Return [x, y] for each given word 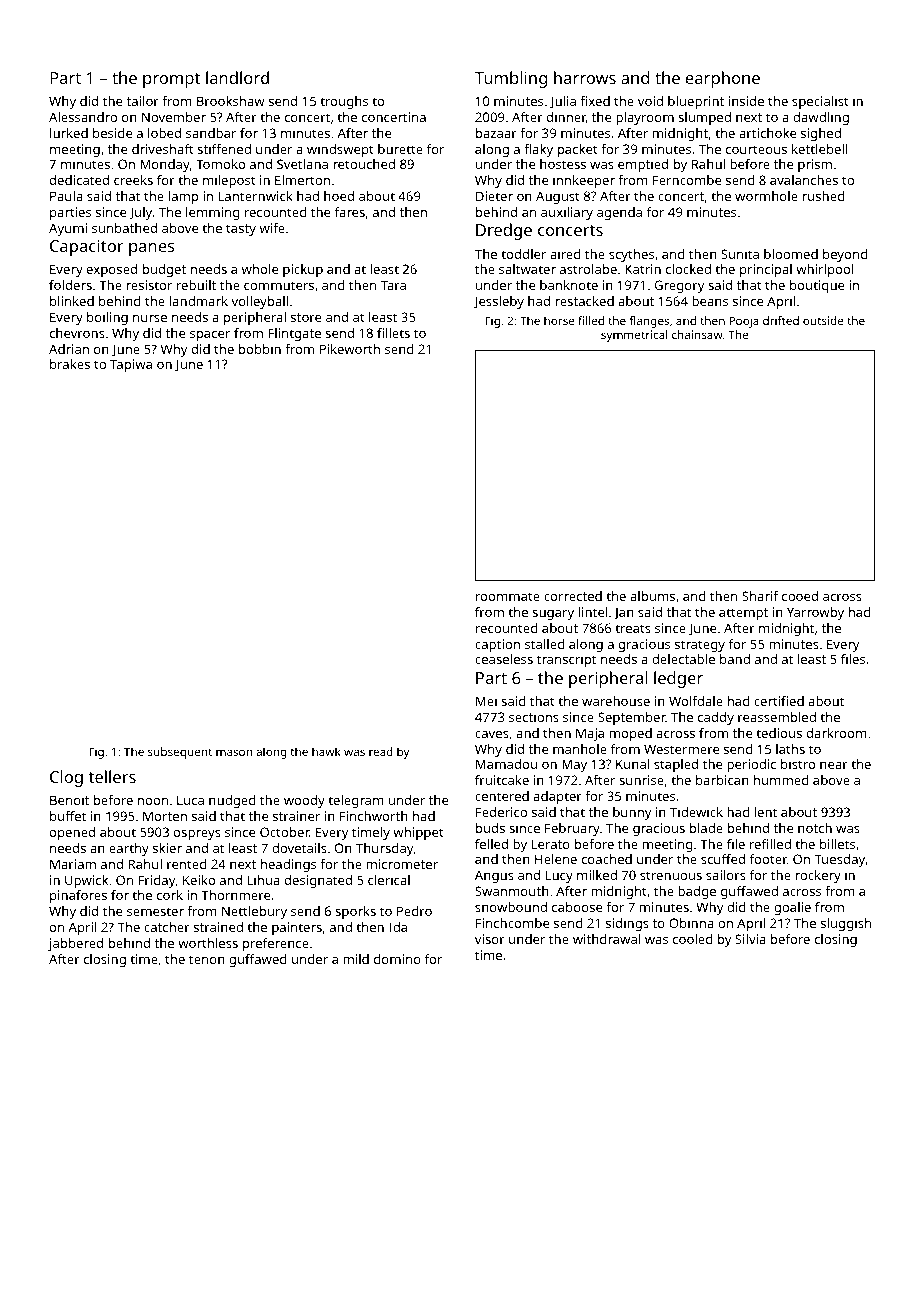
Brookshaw [231, 101]
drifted [781, 320]
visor [490, 939]
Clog [66, 778]
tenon [207, 959]
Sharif [760, 596]
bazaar [496, 133]
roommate [508, 596]
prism [815, 165]
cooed [800, 596]
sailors [726, 875]
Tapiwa [131, 365]
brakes [70, 364]
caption [497, 645]
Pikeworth [350, 349]
